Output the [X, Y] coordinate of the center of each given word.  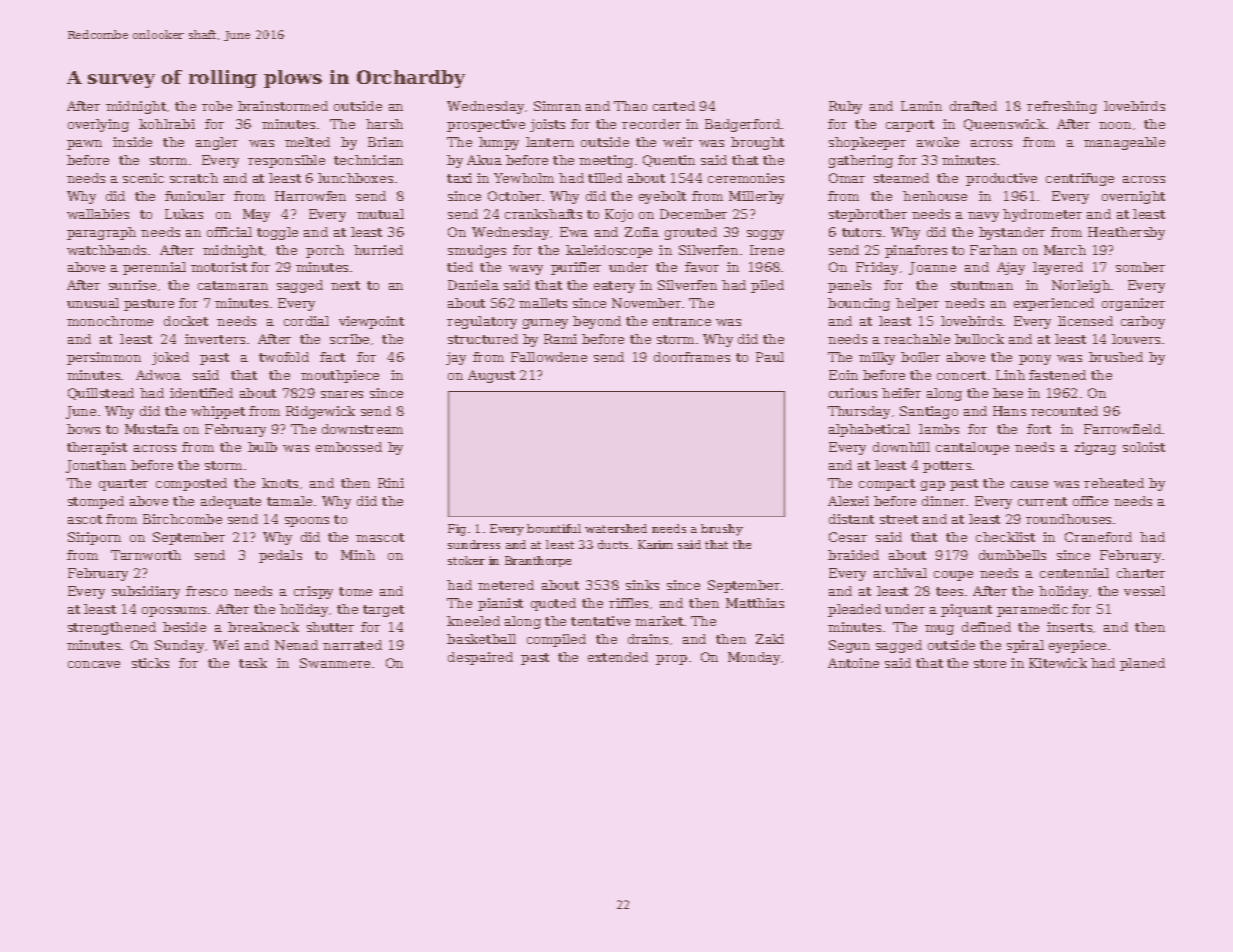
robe [217, 106]
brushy [722, 530]
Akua [484, 160]
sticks [150, 663]
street [899, 519]
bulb [262, 447]
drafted [973, 106]
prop [671, 660]
